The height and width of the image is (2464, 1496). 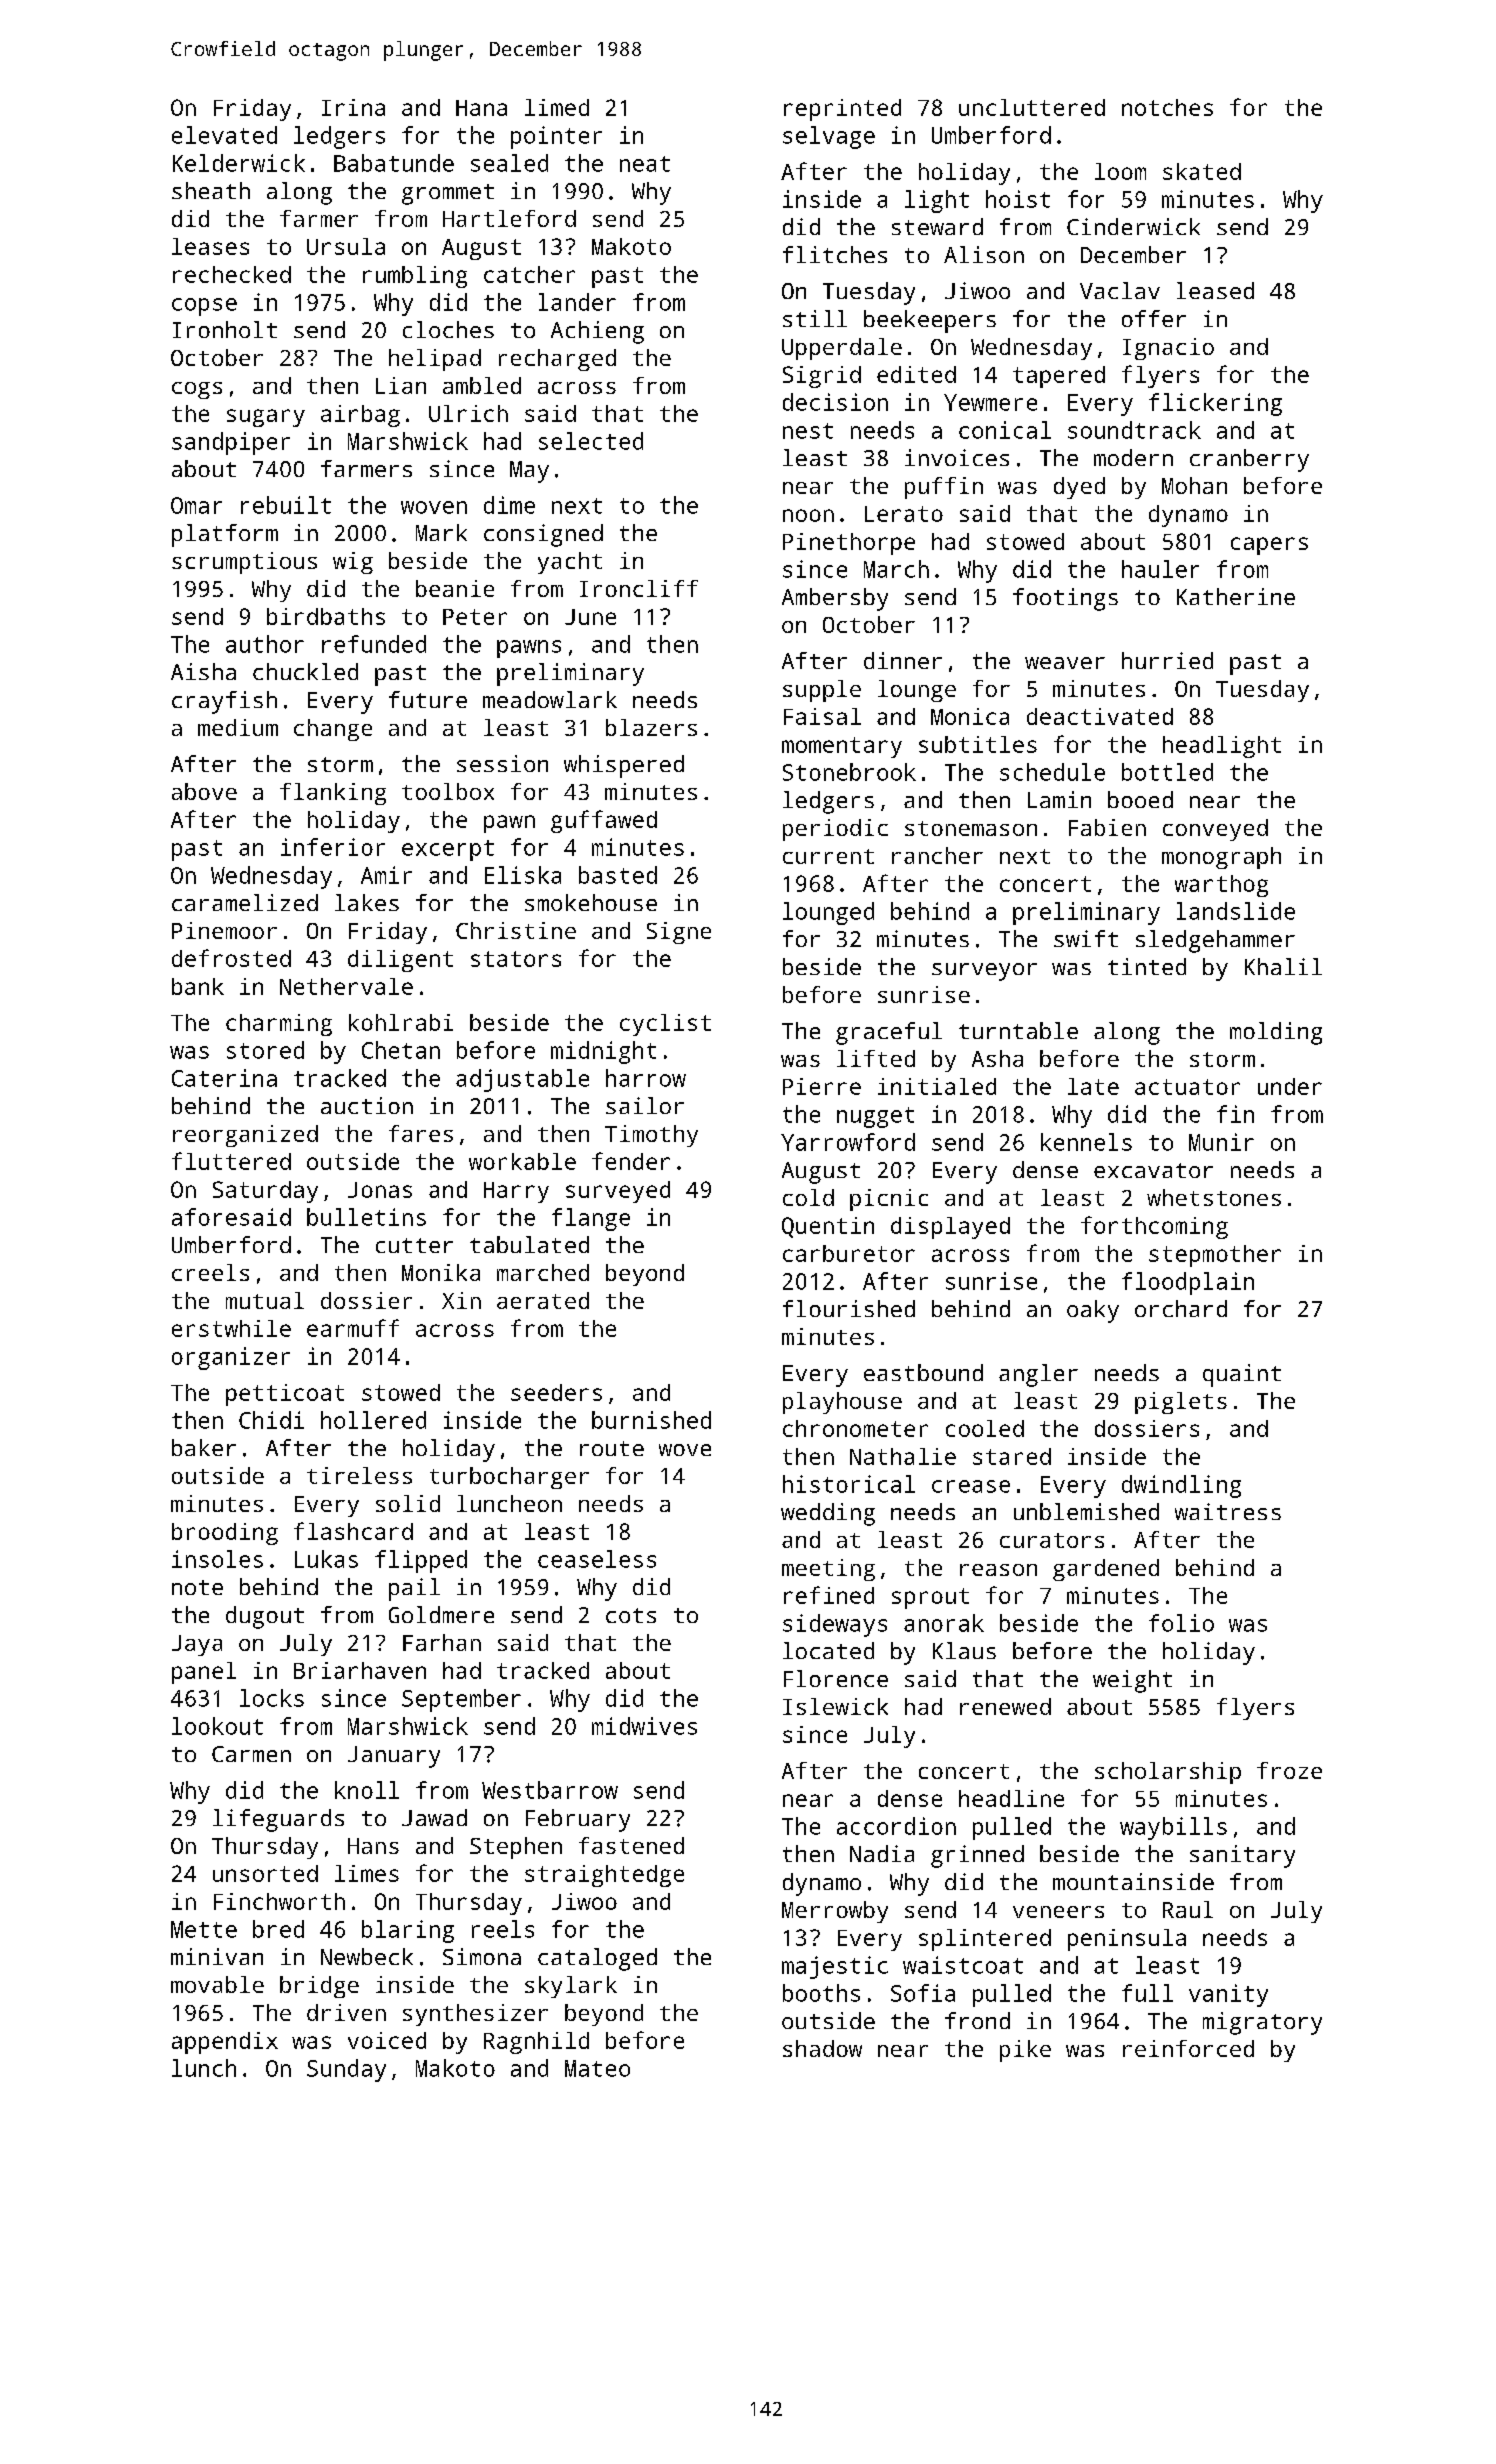 What do you see at coordinates (210, 246) in the image?
I see `leases` at bounding box center [210, 246].
